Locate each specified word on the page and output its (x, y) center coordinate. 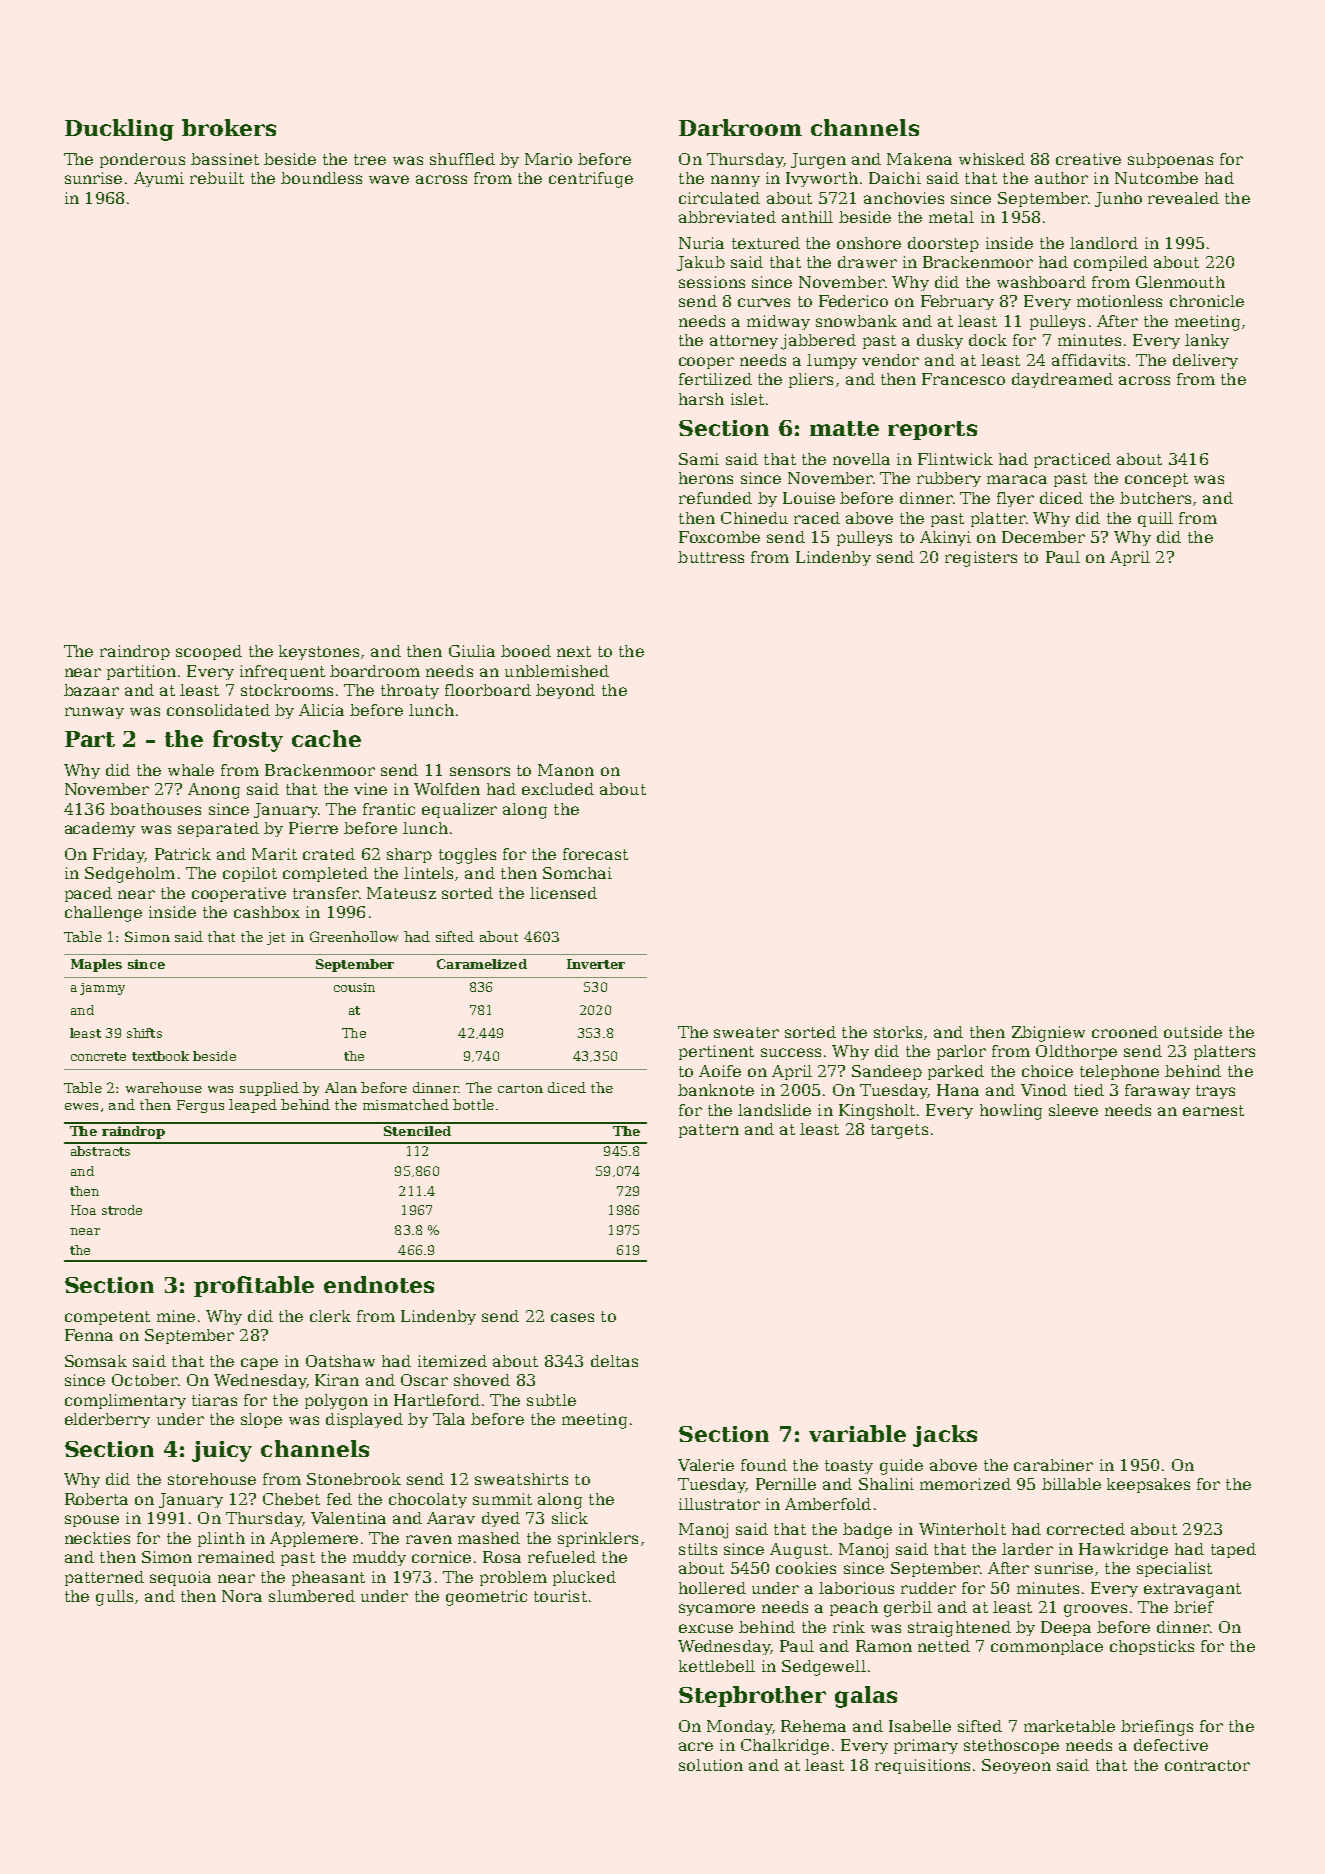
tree (370, 159)
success (791, 1052)
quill (1155, 519)
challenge (103, 914)
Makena (919, 159)
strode (122, 1210)
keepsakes (1148, 1485)
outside (1193, 1032)
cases (572, 1317)
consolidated (218, 710)
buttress (711, 557)
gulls (114, 1598)
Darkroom (740, 127)
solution (711, 1765)
